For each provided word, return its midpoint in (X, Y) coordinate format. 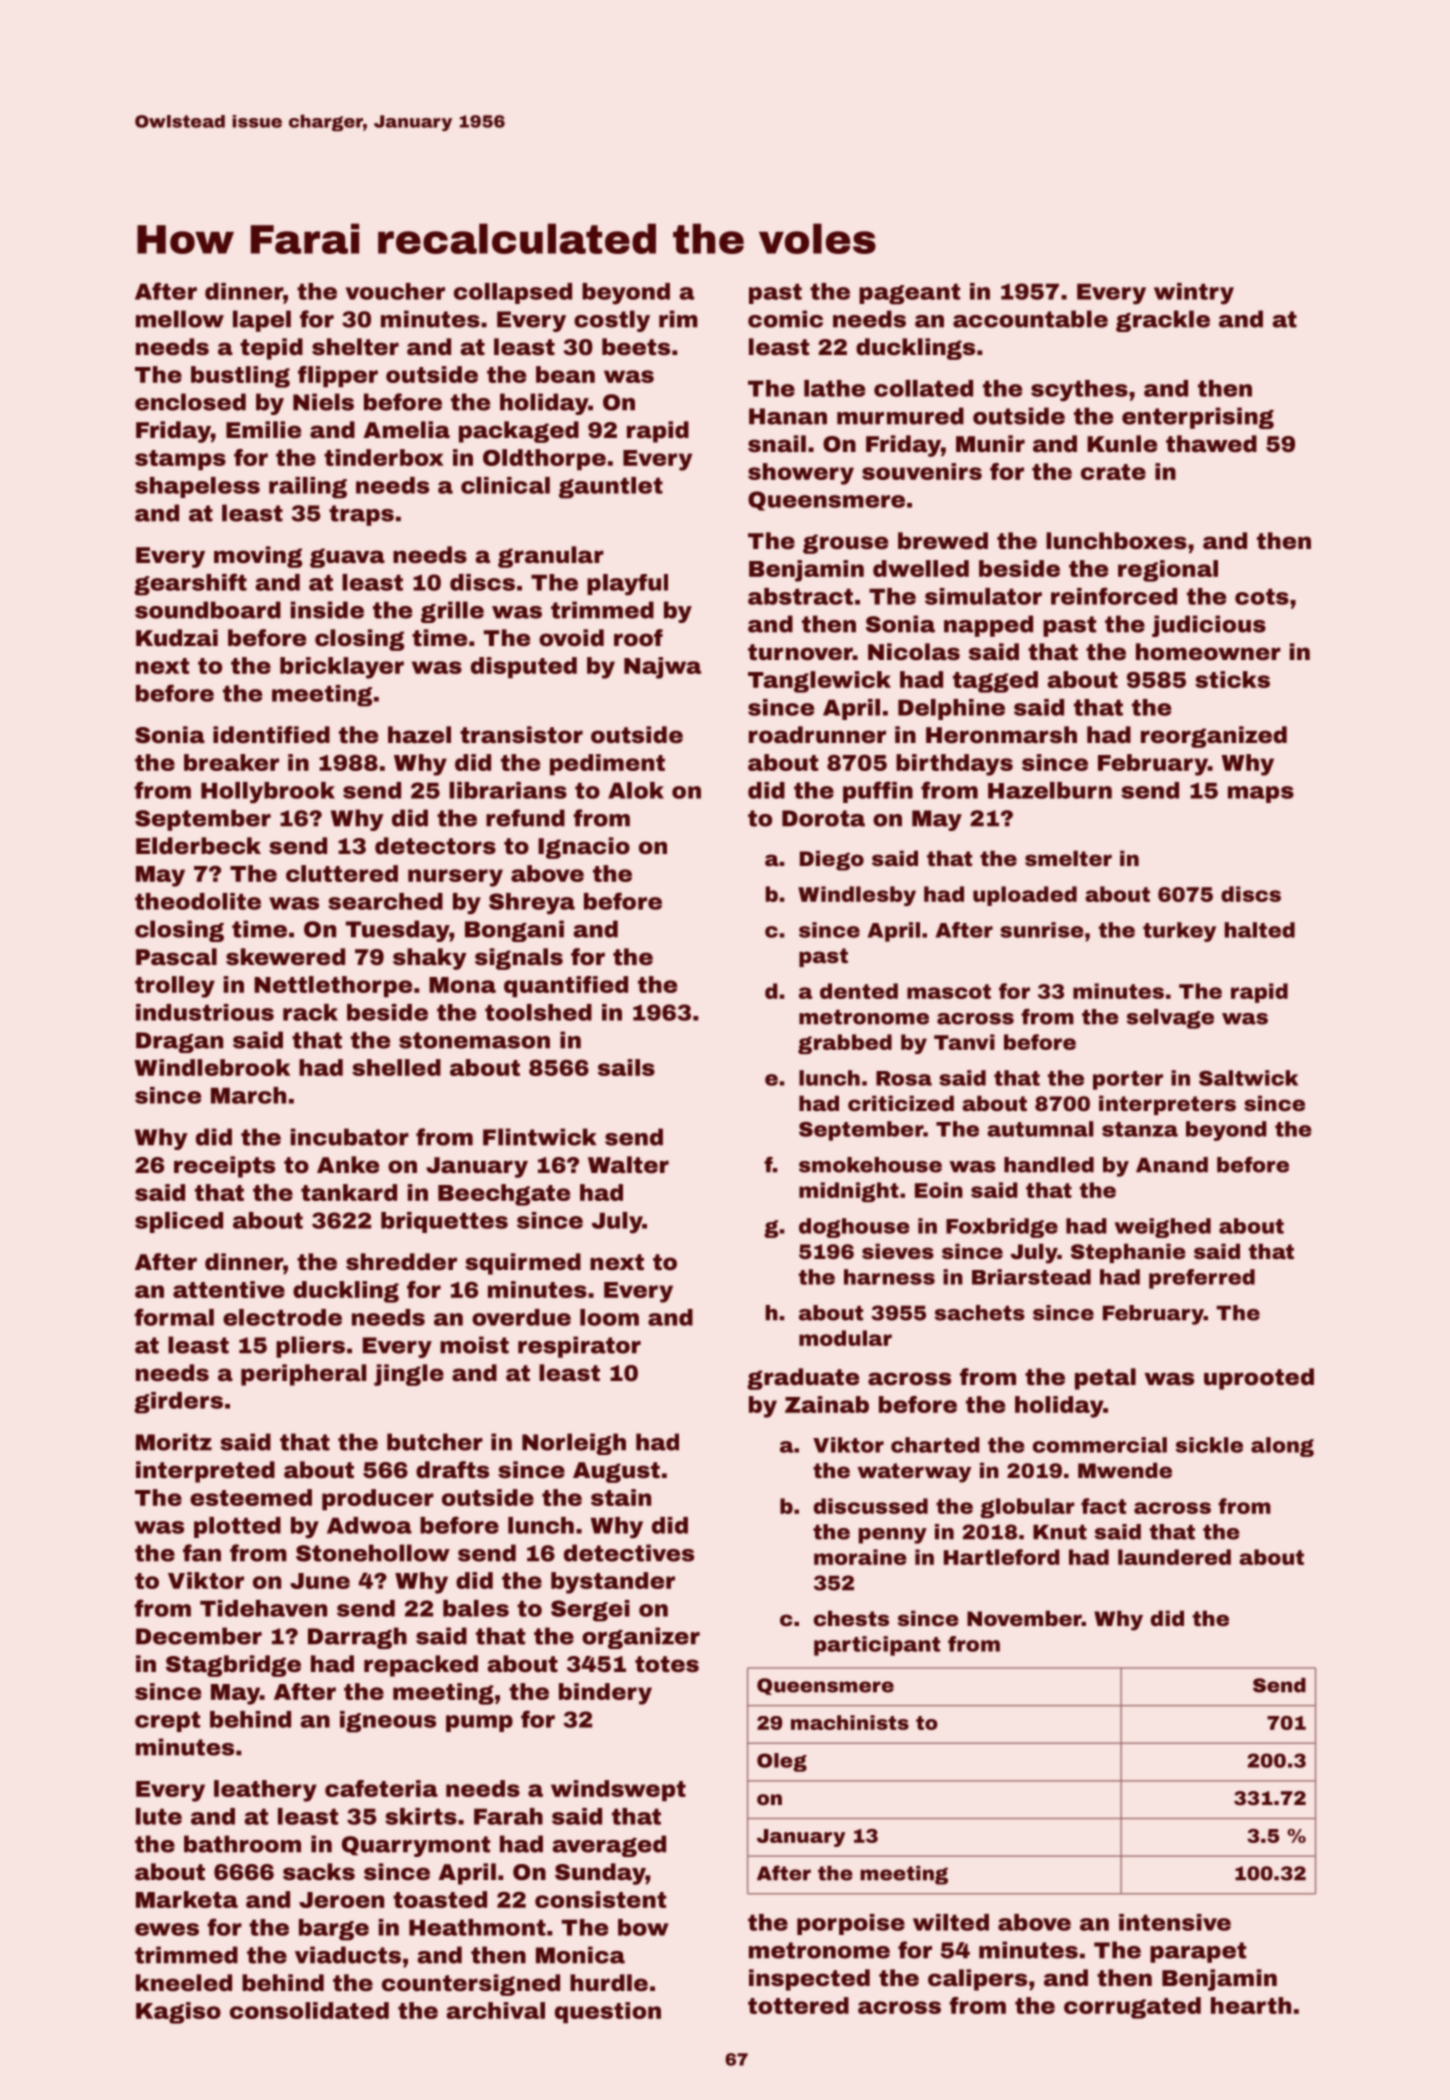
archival (495, 2010)
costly (612, 321)
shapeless (197, 487)
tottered (798, 2005)
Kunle (1122, 444)
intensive (1175, 1922)
